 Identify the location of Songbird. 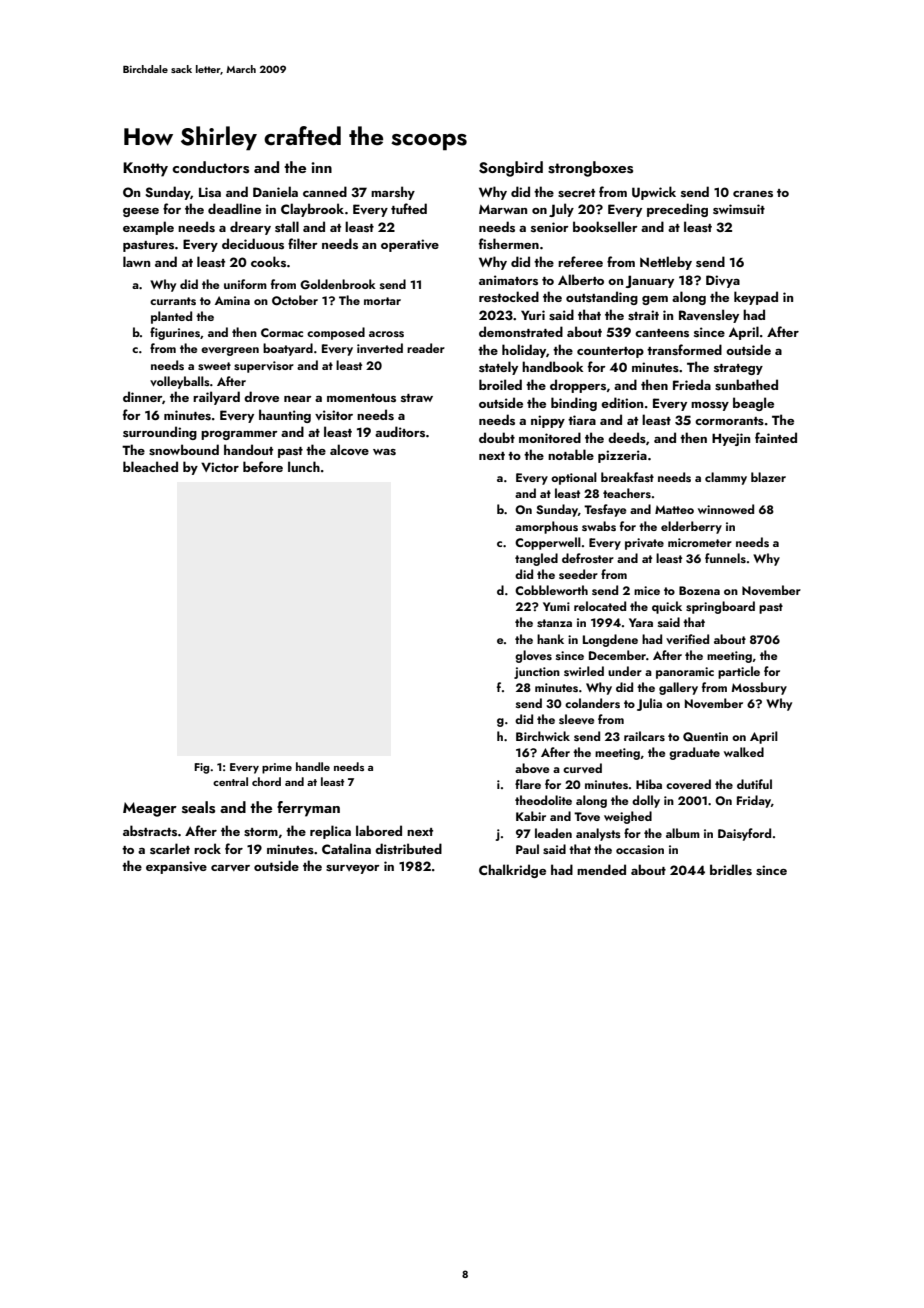
(511, 169).
